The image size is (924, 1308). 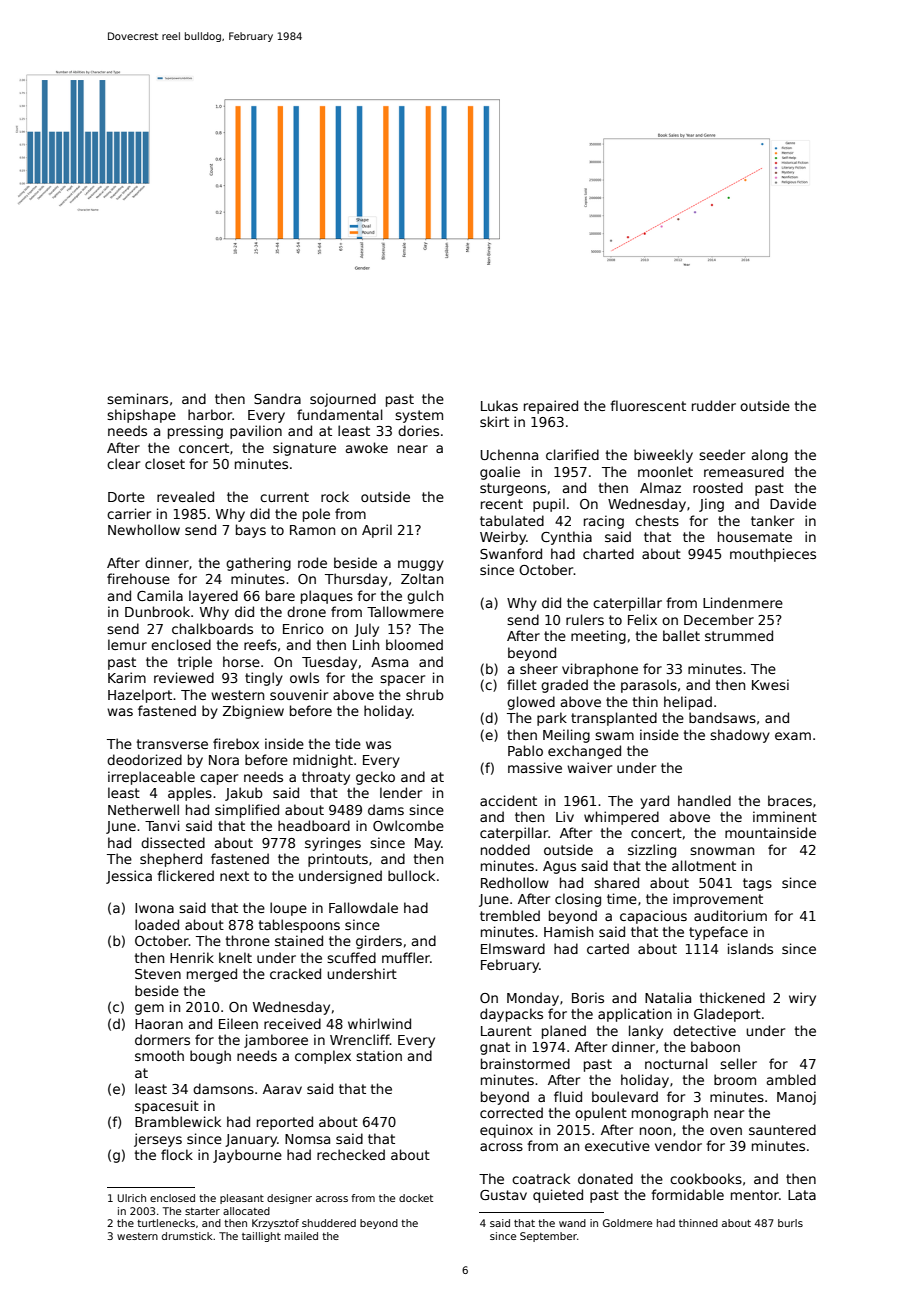 What do you see at coordinates (154, 908) in the screenshot?
I see `Iwona` at bounding box center [154, 908].
